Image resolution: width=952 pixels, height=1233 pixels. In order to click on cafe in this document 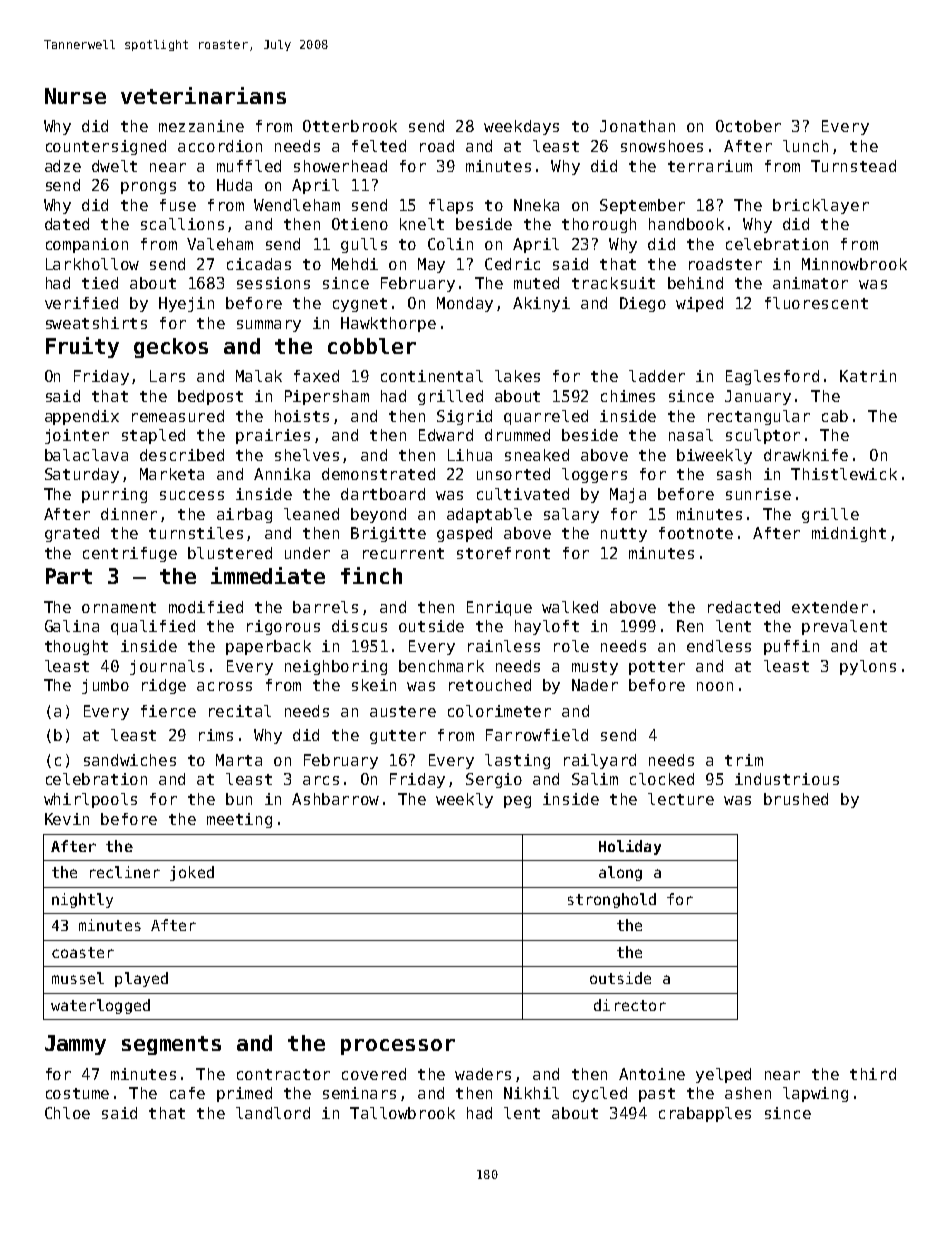, I will do `click(187, 1093)`.
